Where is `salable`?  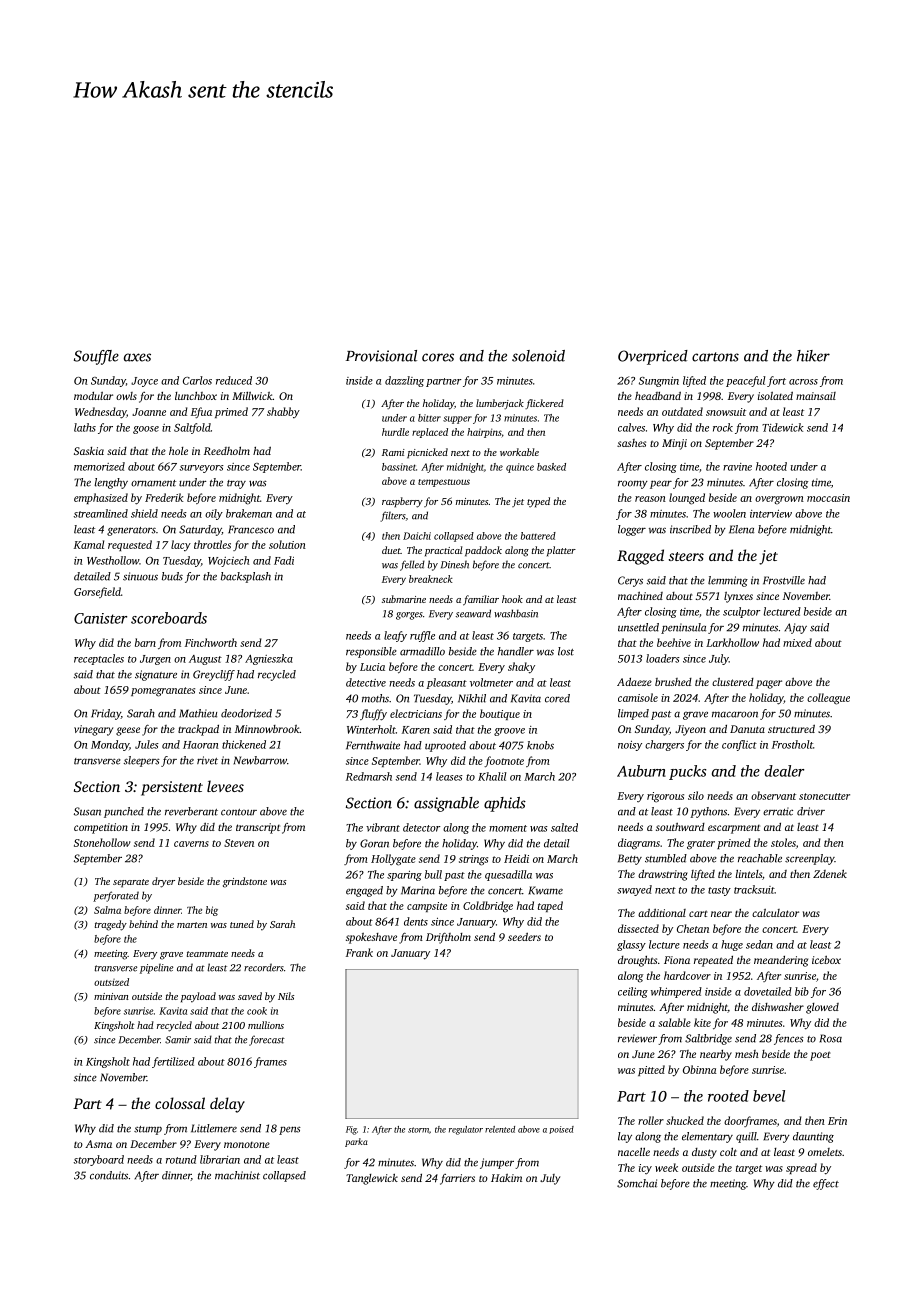
salable is located at coordinates (674, 1022).
